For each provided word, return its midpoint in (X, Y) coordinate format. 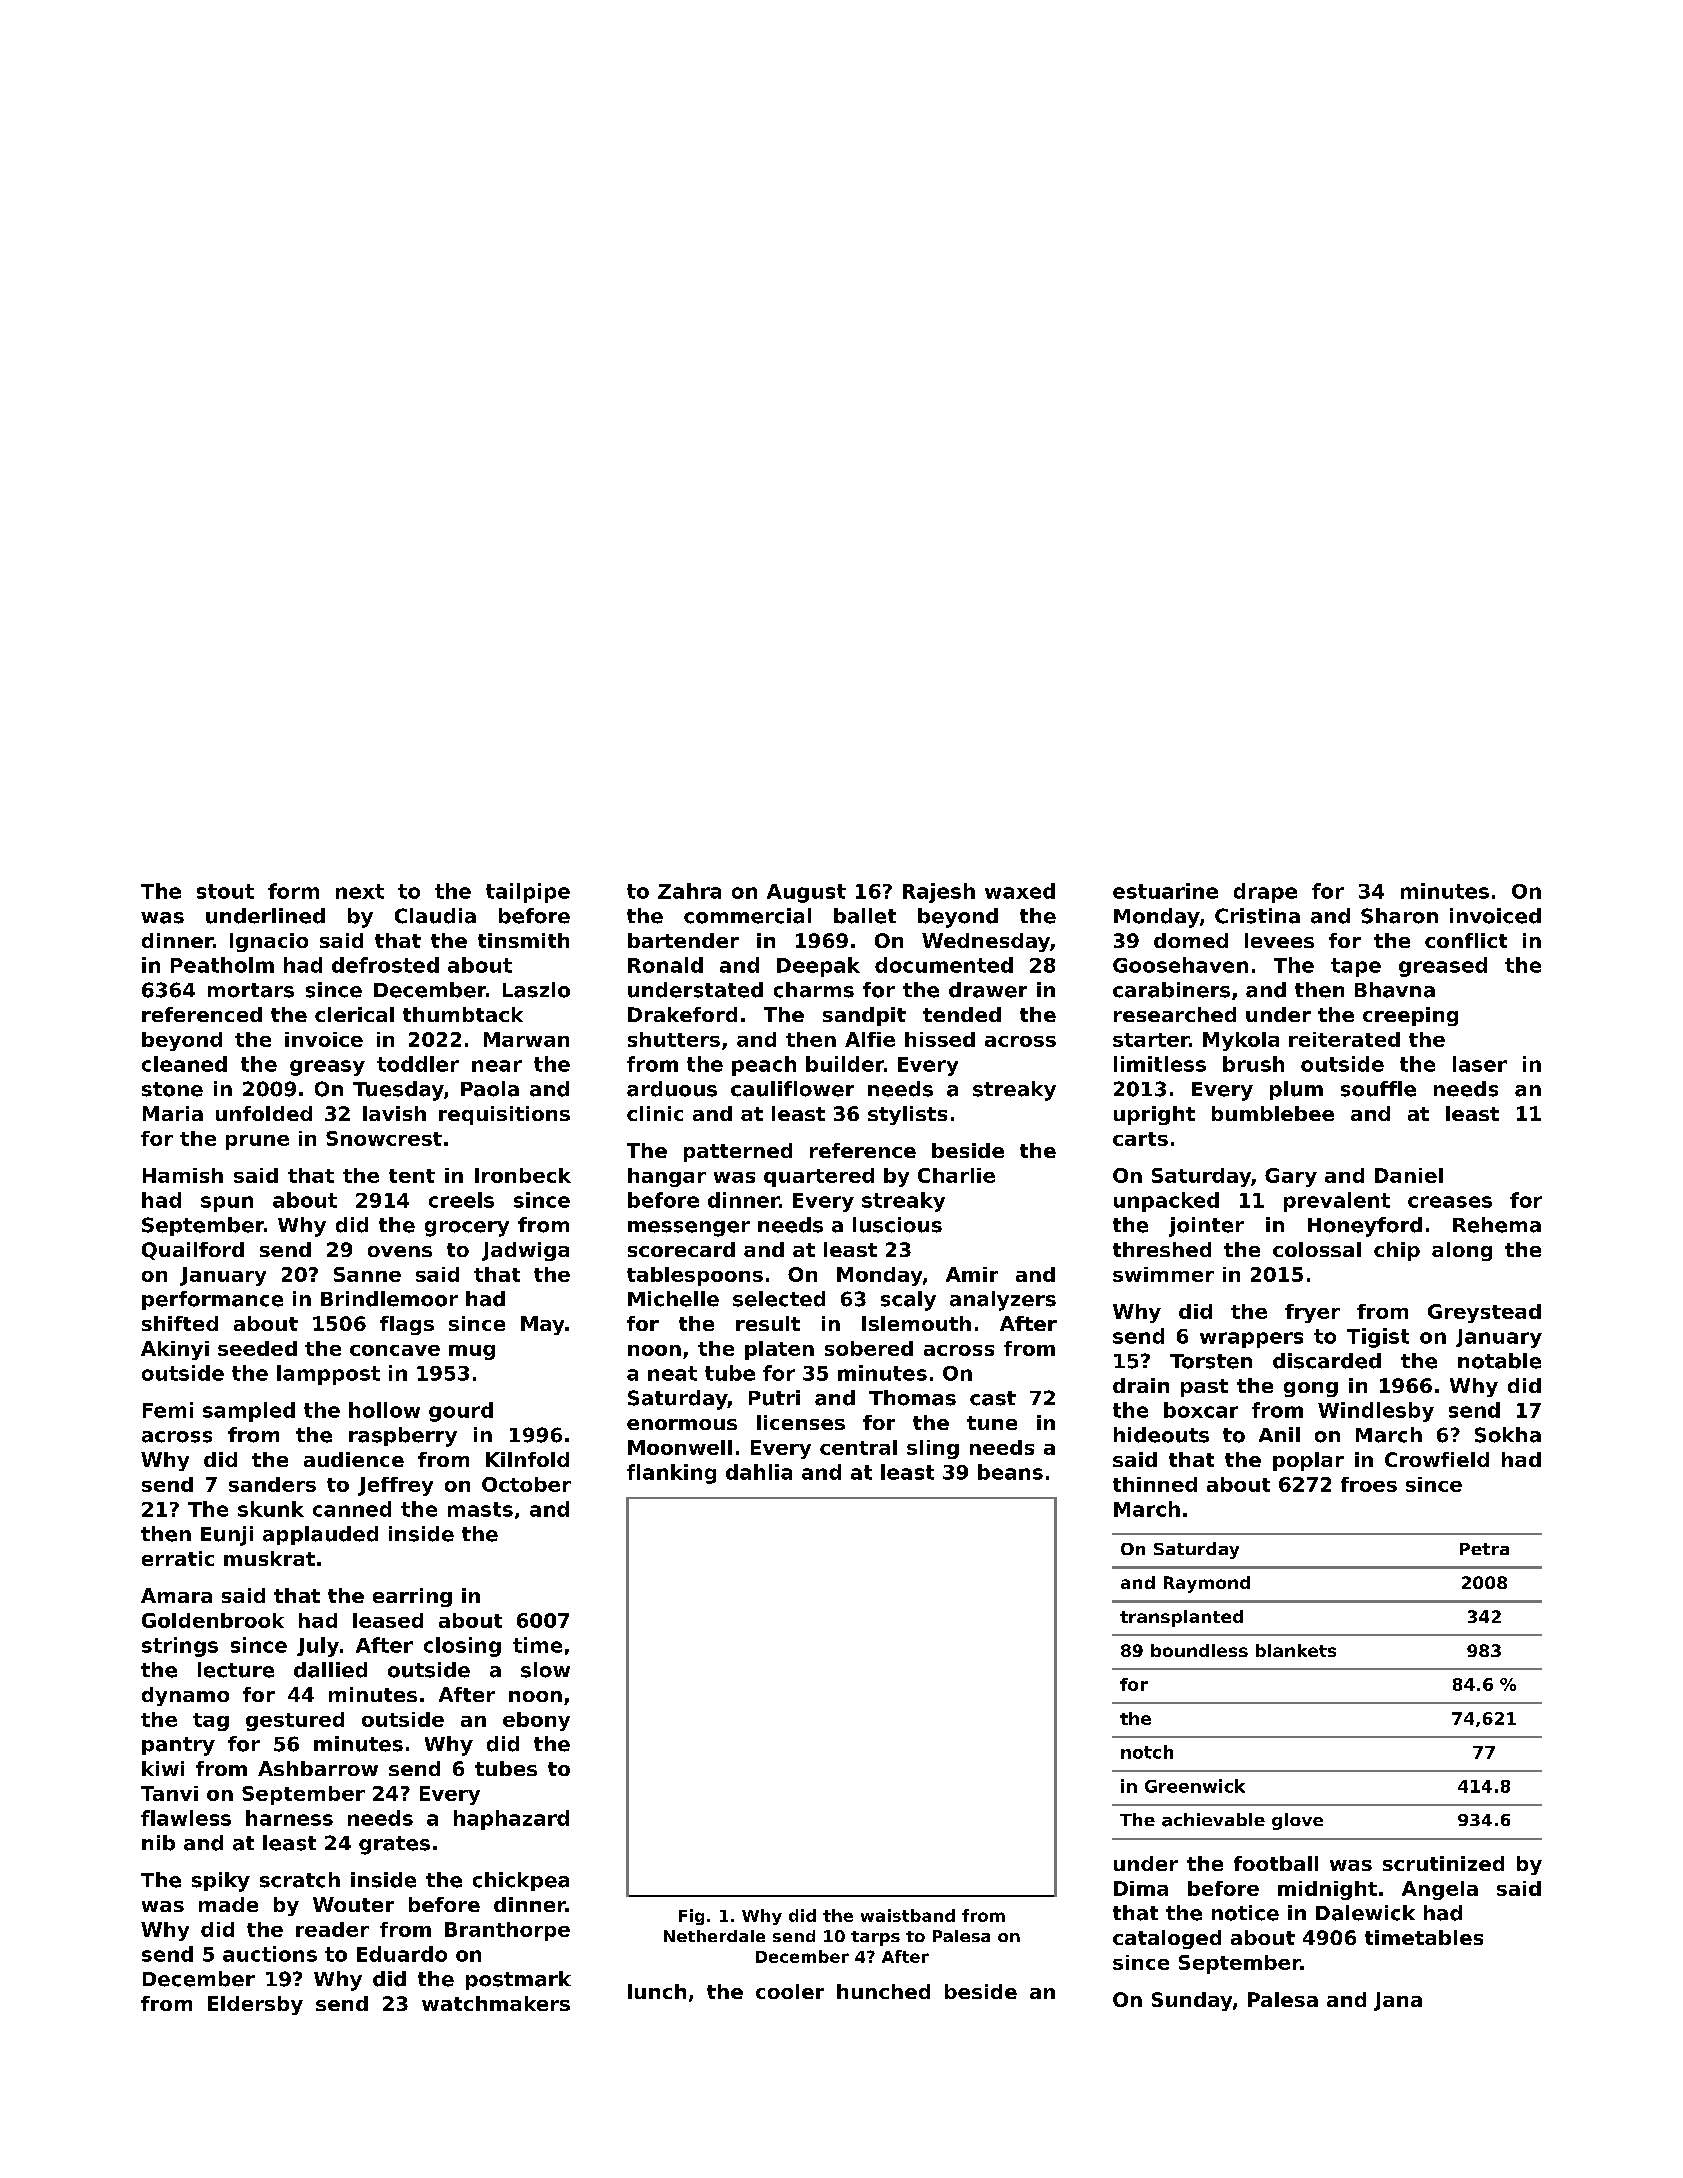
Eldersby (255, 2005)
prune (257, 1142)
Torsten (1211, 1361)
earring (412, 1597)
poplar (1308, 1461)
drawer (988, 990)
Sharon (1399, 916)
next (360, 891)
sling (933, 1449)
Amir (972, 1274)
